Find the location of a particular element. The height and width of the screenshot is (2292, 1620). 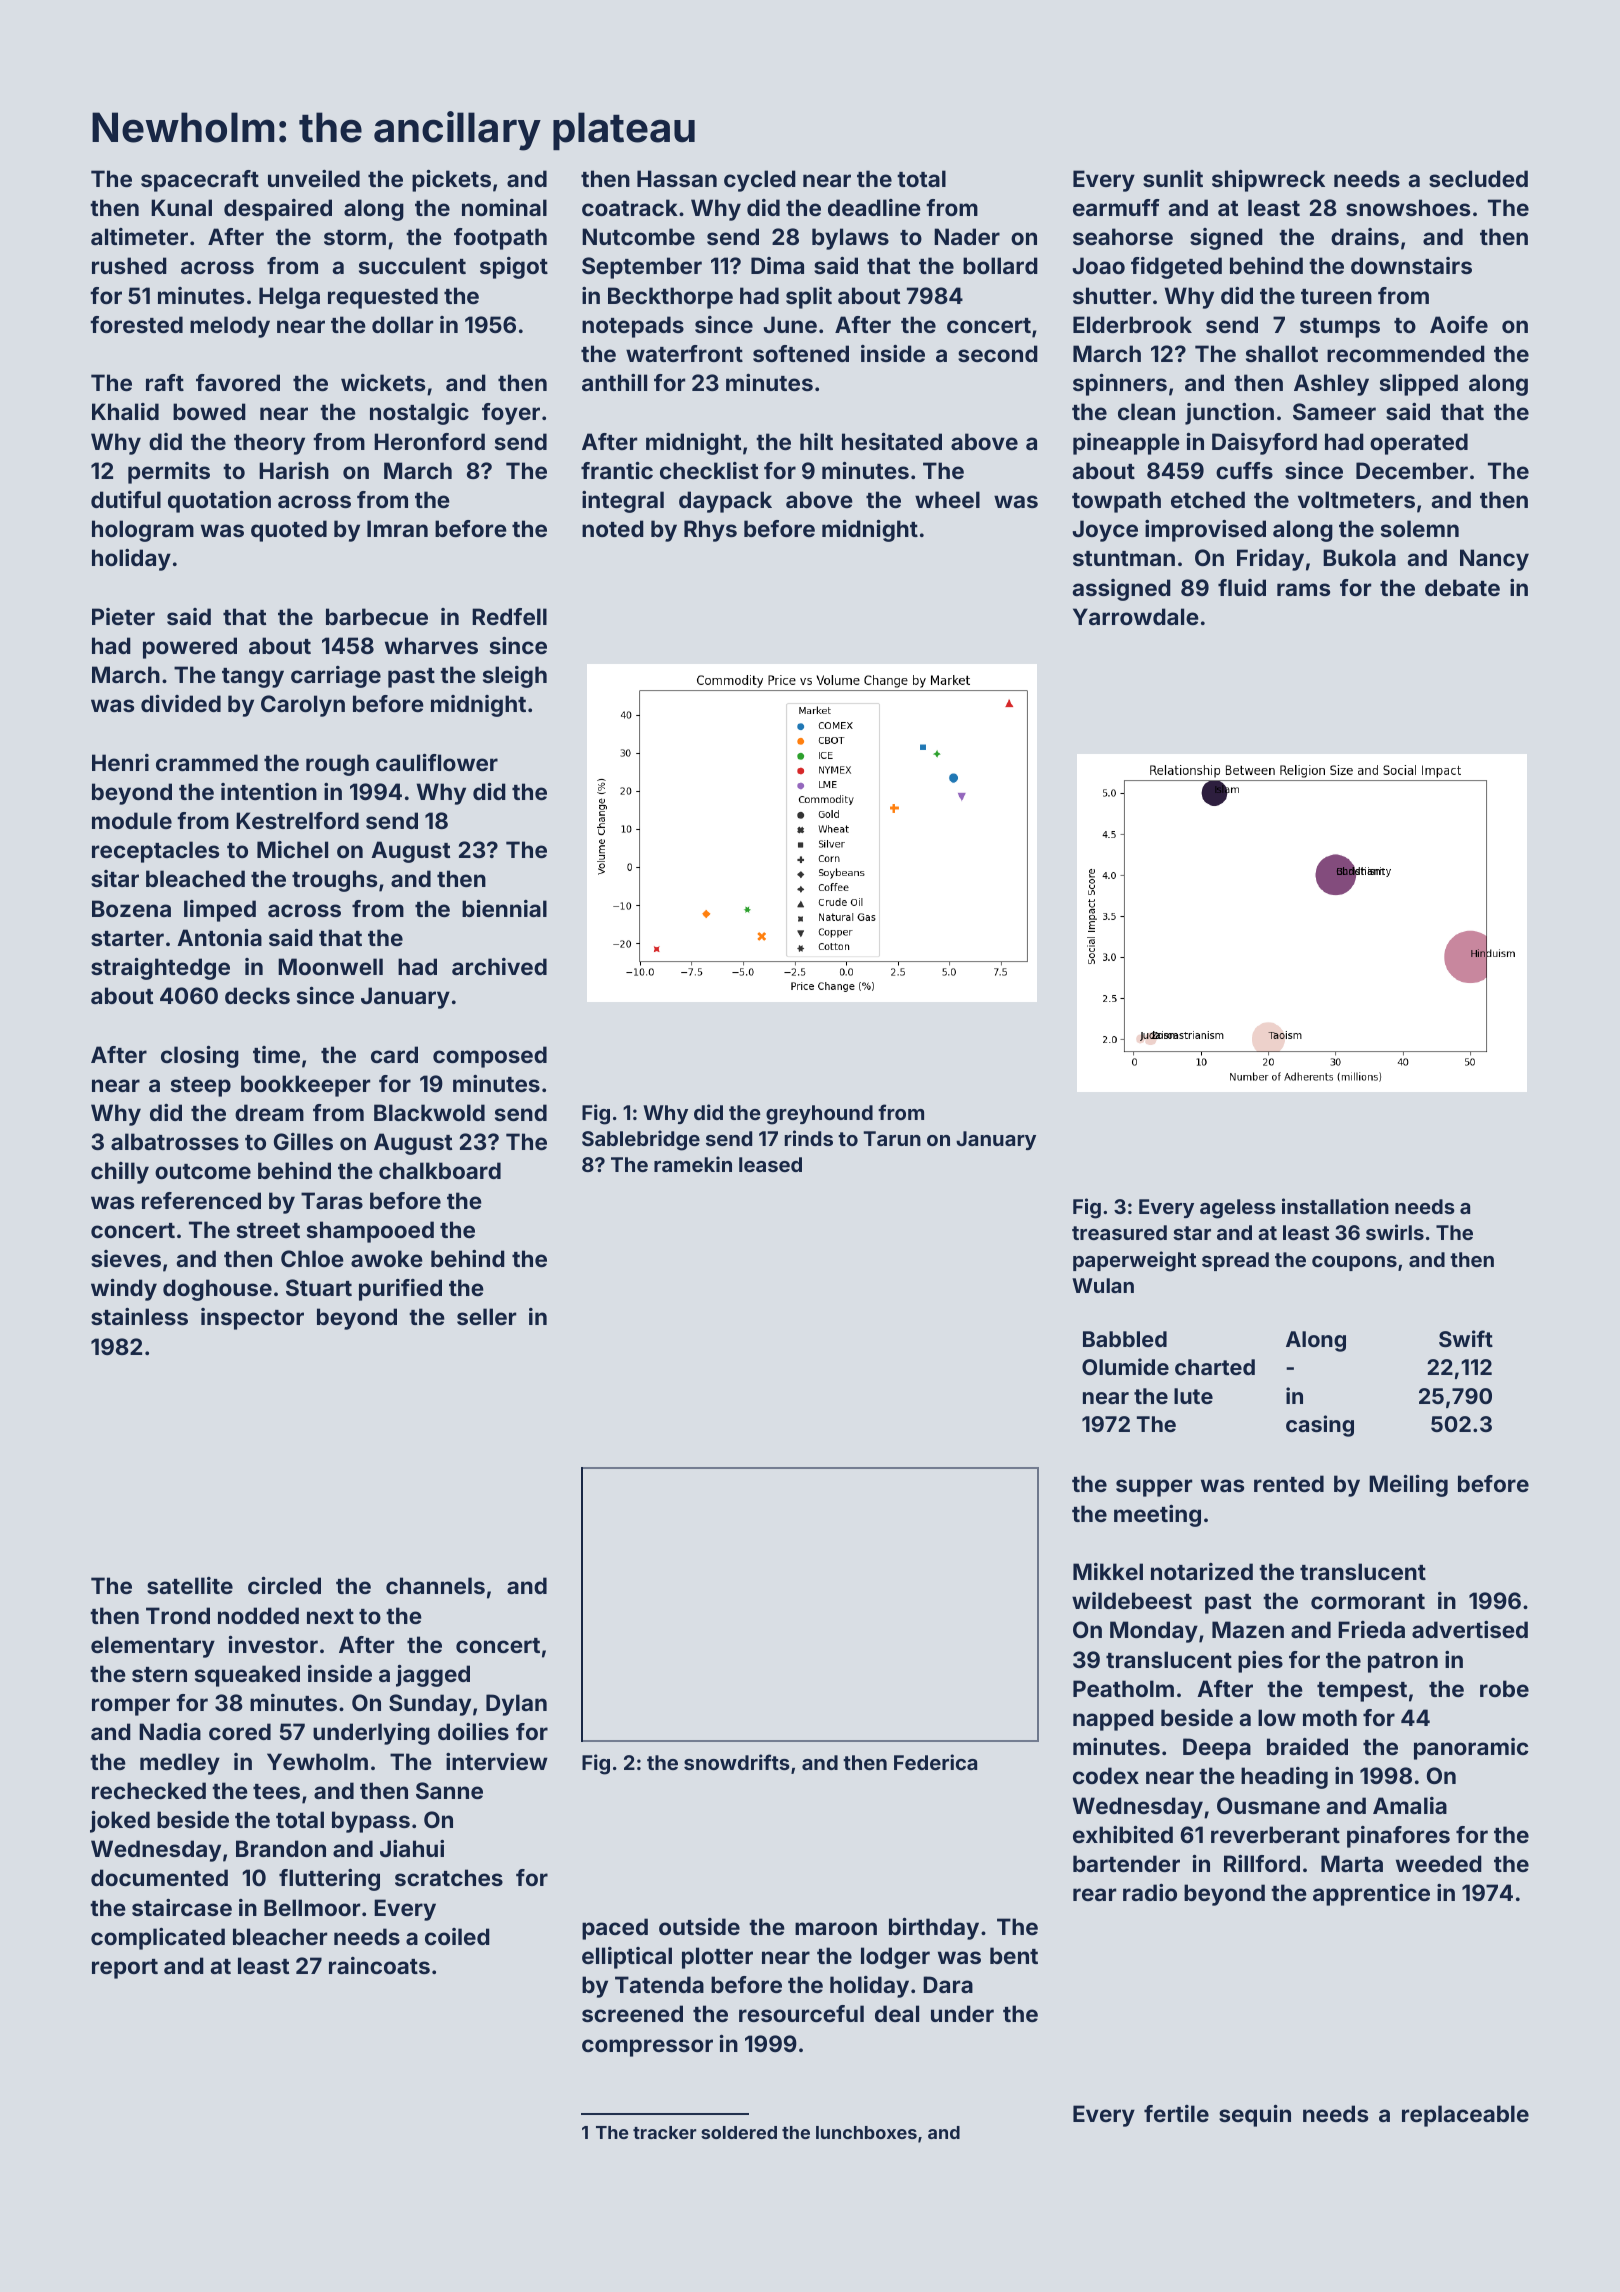

Rhys is located at coordinates (710, 531).
